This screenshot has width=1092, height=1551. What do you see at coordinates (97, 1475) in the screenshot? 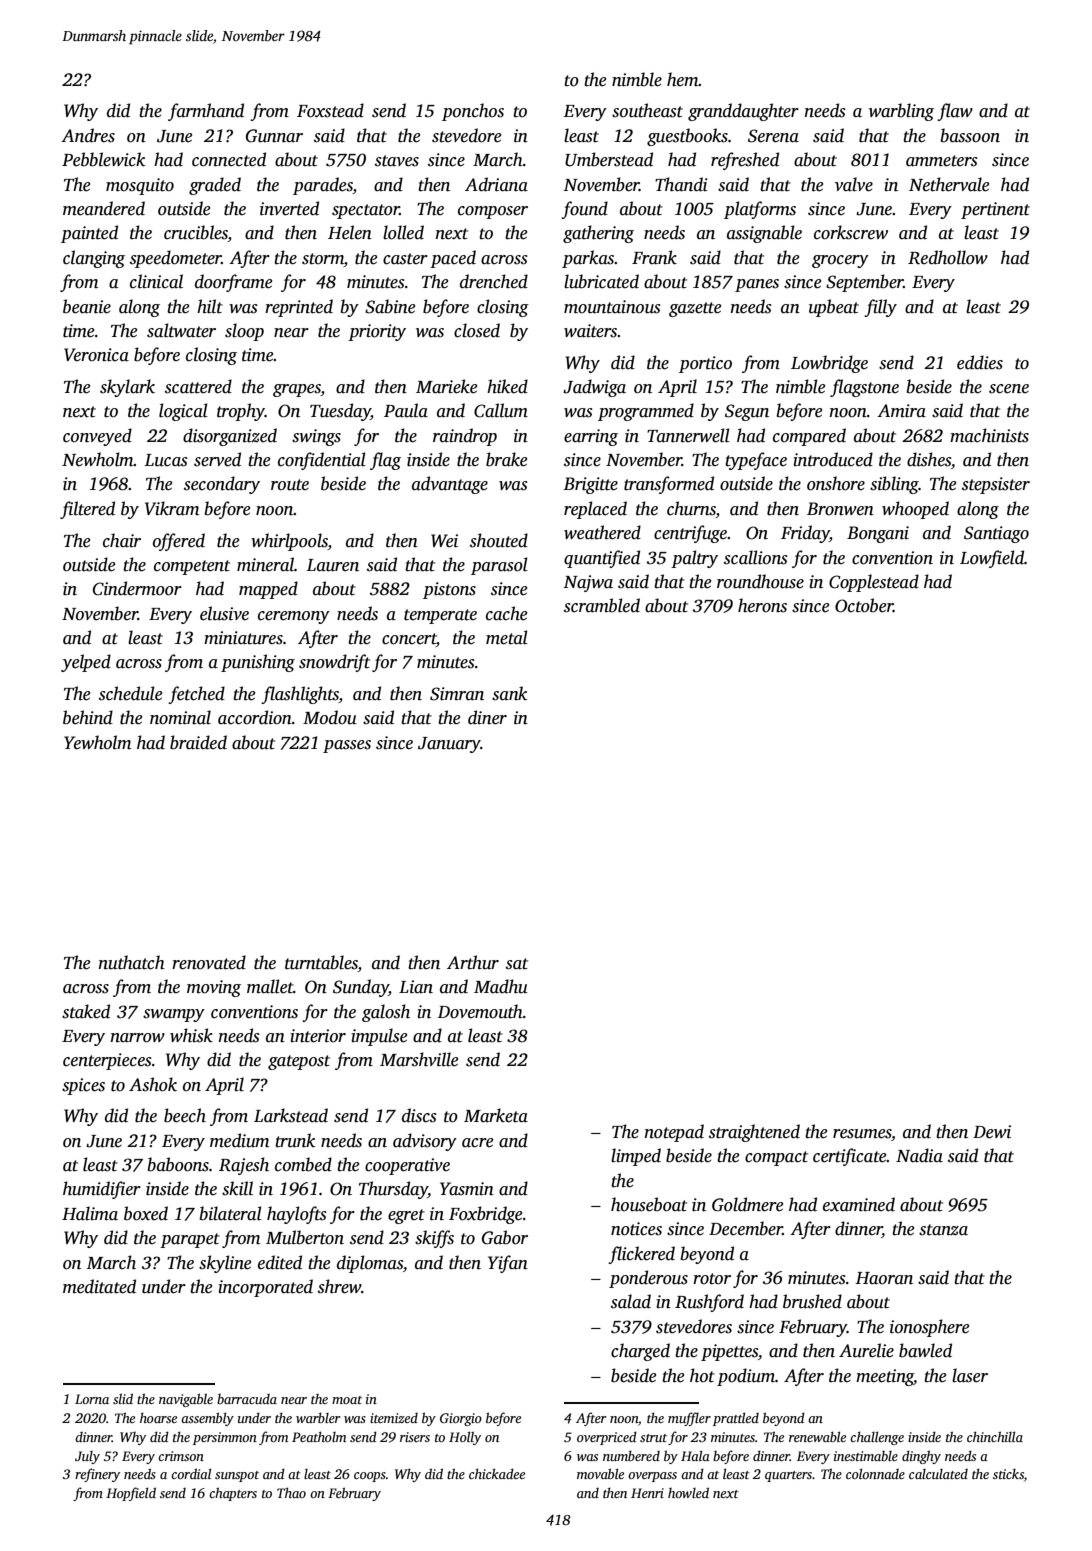
I see `refinery` at bounding box center [97, 1475].
